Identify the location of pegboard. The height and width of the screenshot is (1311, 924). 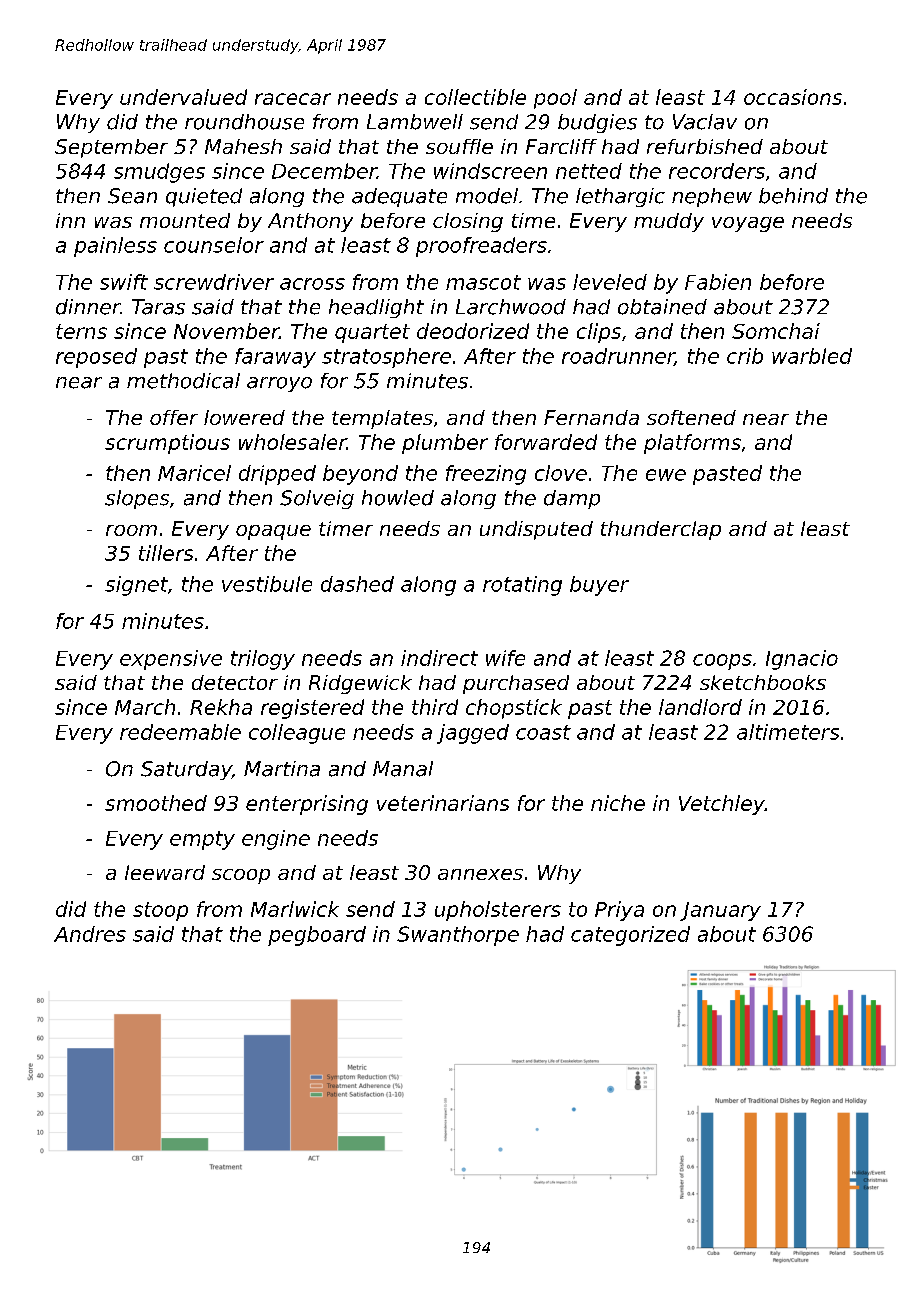
(317, 936).
